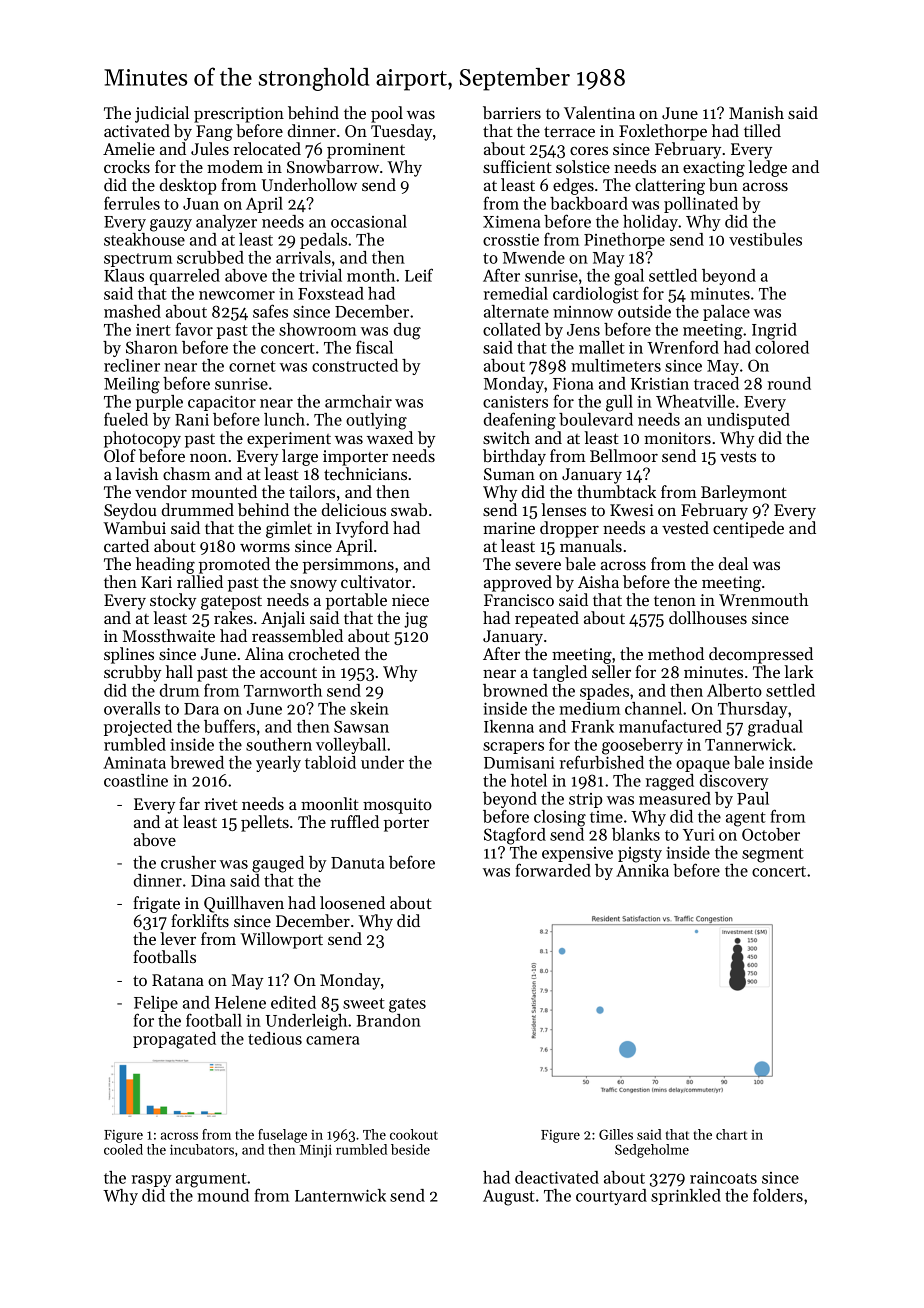 This screenshot has width=924, height=1308. What do you see at coordinates (611, 1197) in the screenshot?
I see `courtyard` at bounding box center [611, 1197].
